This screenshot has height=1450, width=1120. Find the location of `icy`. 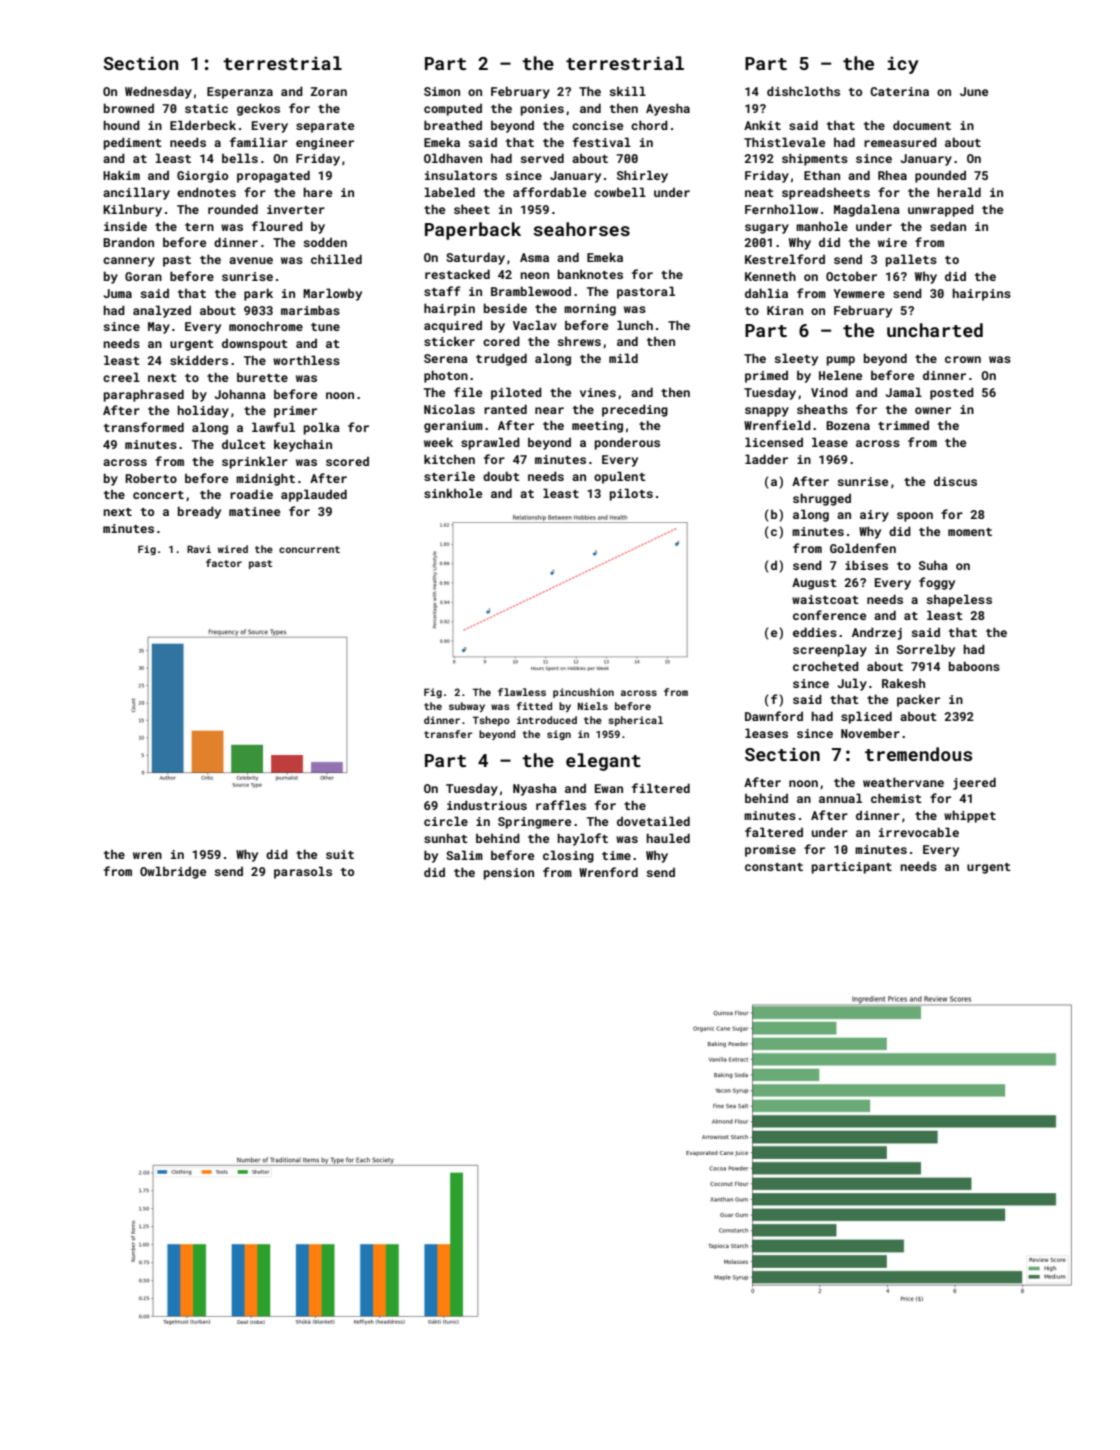

icy is located at coordinates (903, 65).
